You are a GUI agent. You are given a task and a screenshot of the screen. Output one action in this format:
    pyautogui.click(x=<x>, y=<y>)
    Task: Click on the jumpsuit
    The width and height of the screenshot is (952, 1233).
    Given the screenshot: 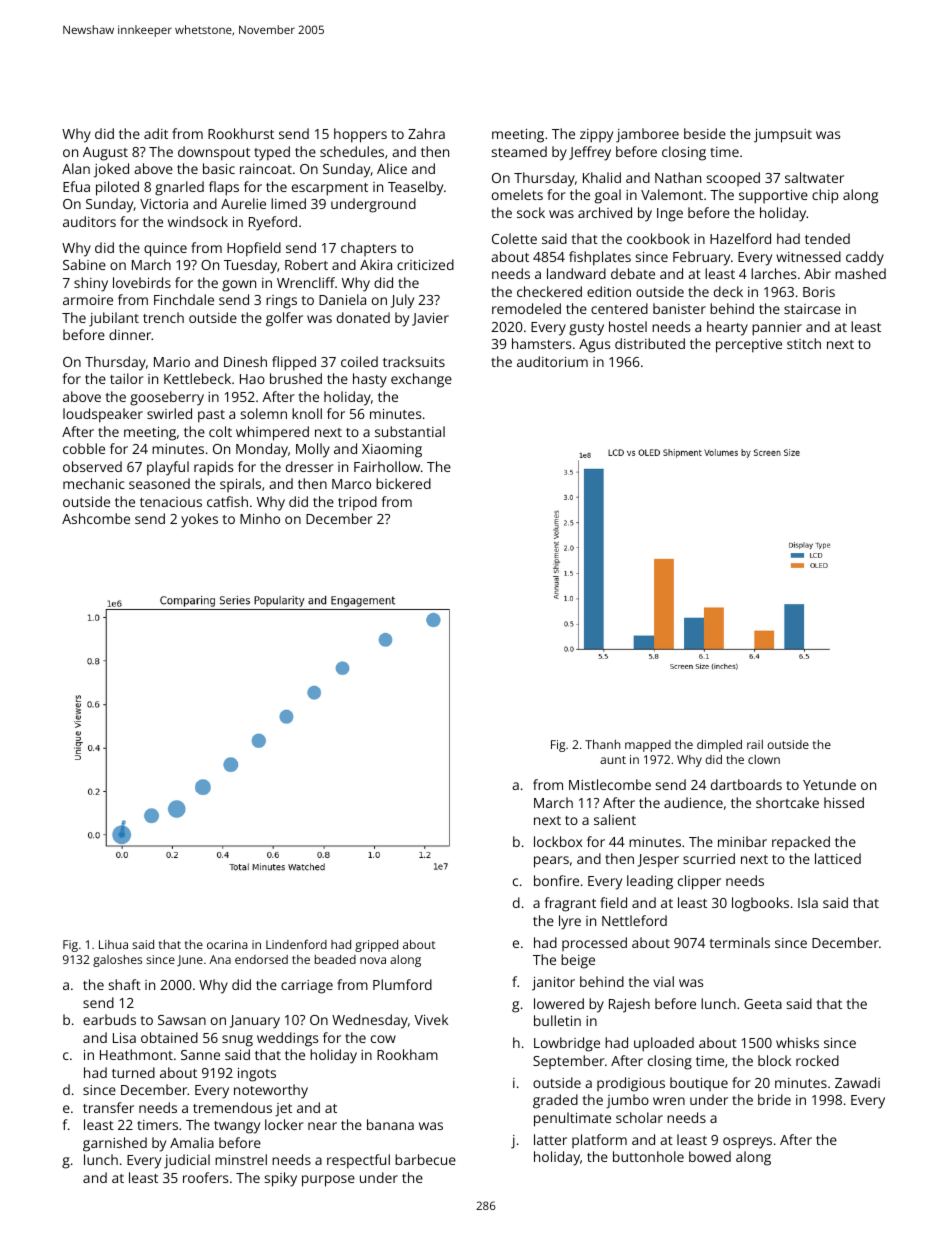 What is the action you would take?
    pyautogui.click(x=783, y=136)
